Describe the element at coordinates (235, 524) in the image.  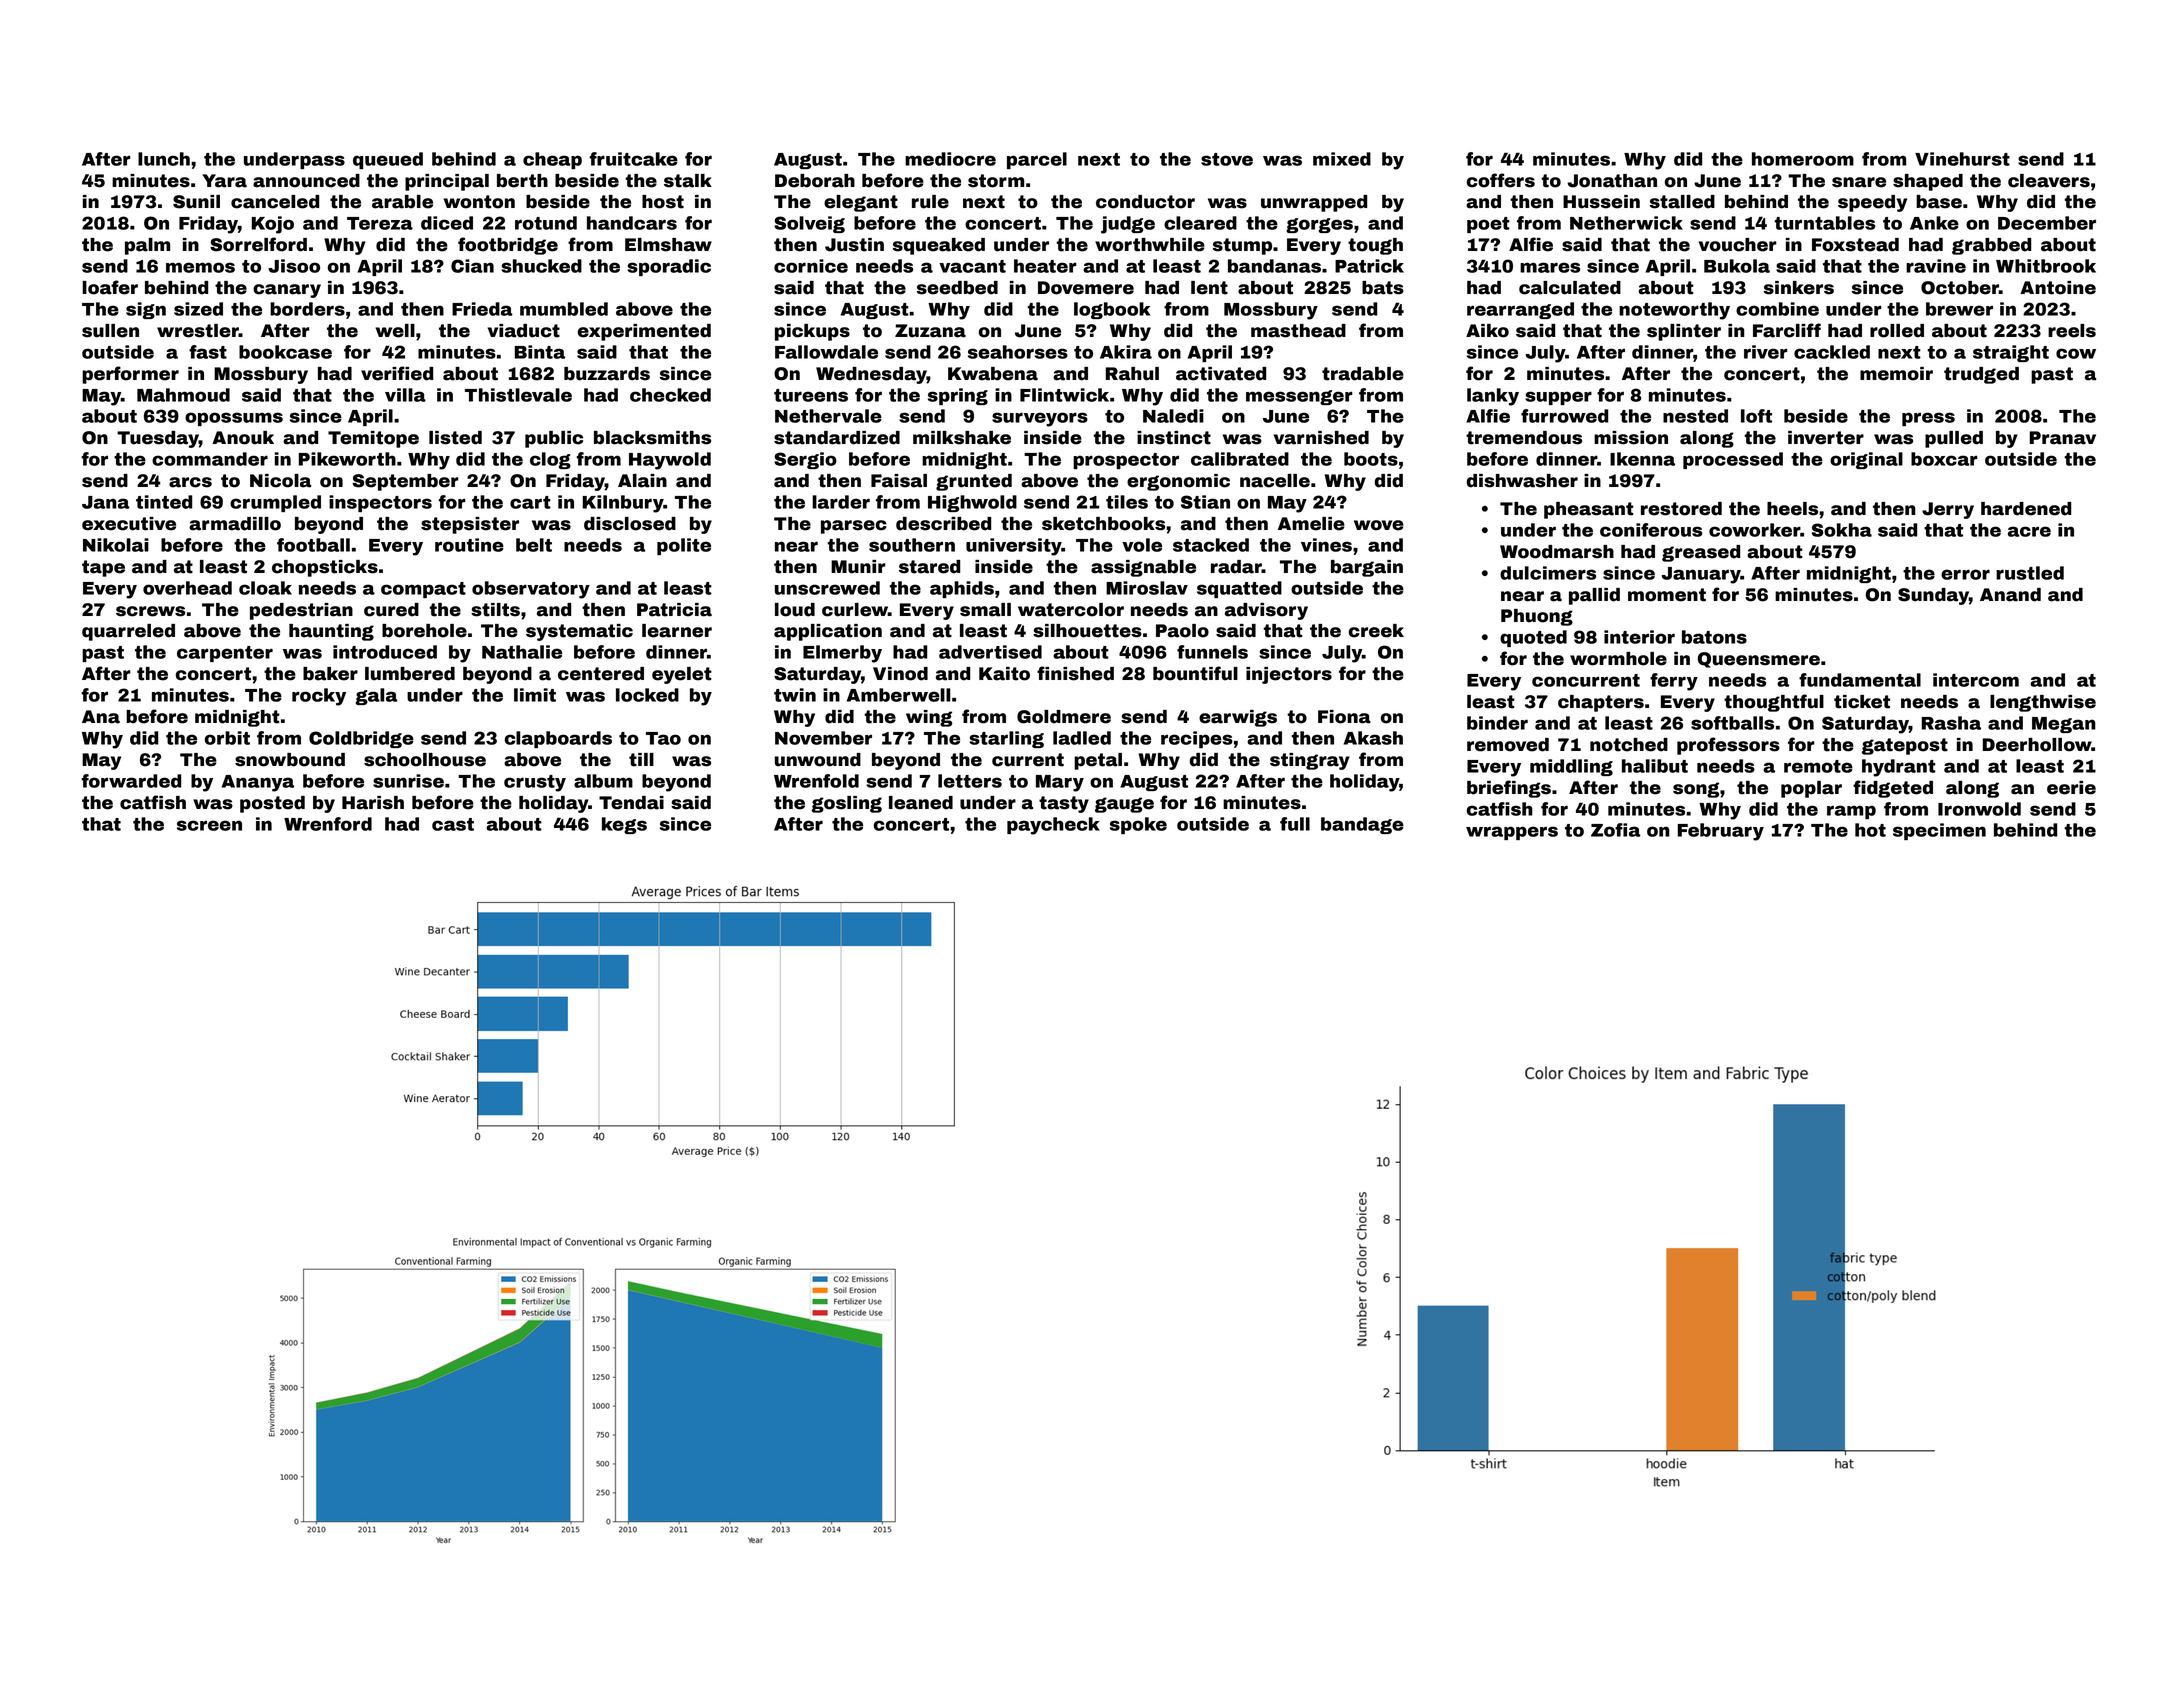
I see `armadillo` at that location.
